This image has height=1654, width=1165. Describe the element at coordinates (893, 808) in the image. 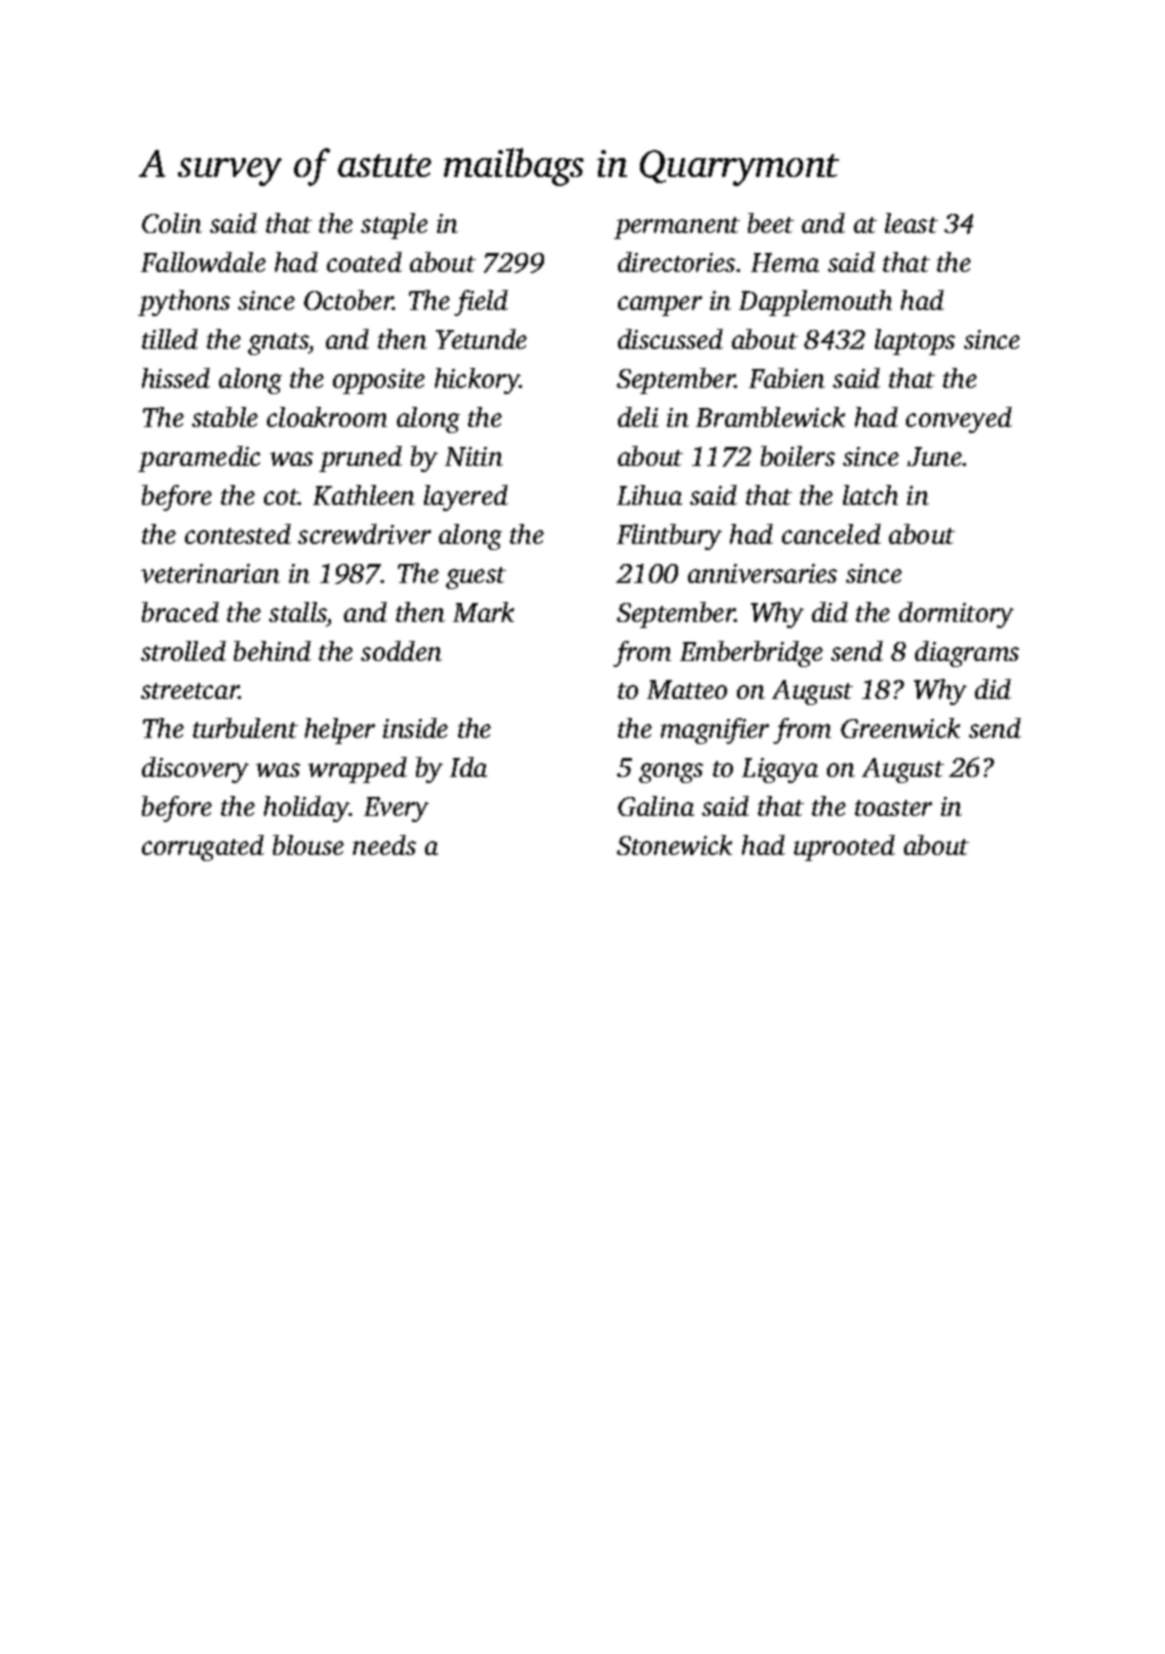

I see `toaster` at that location.
